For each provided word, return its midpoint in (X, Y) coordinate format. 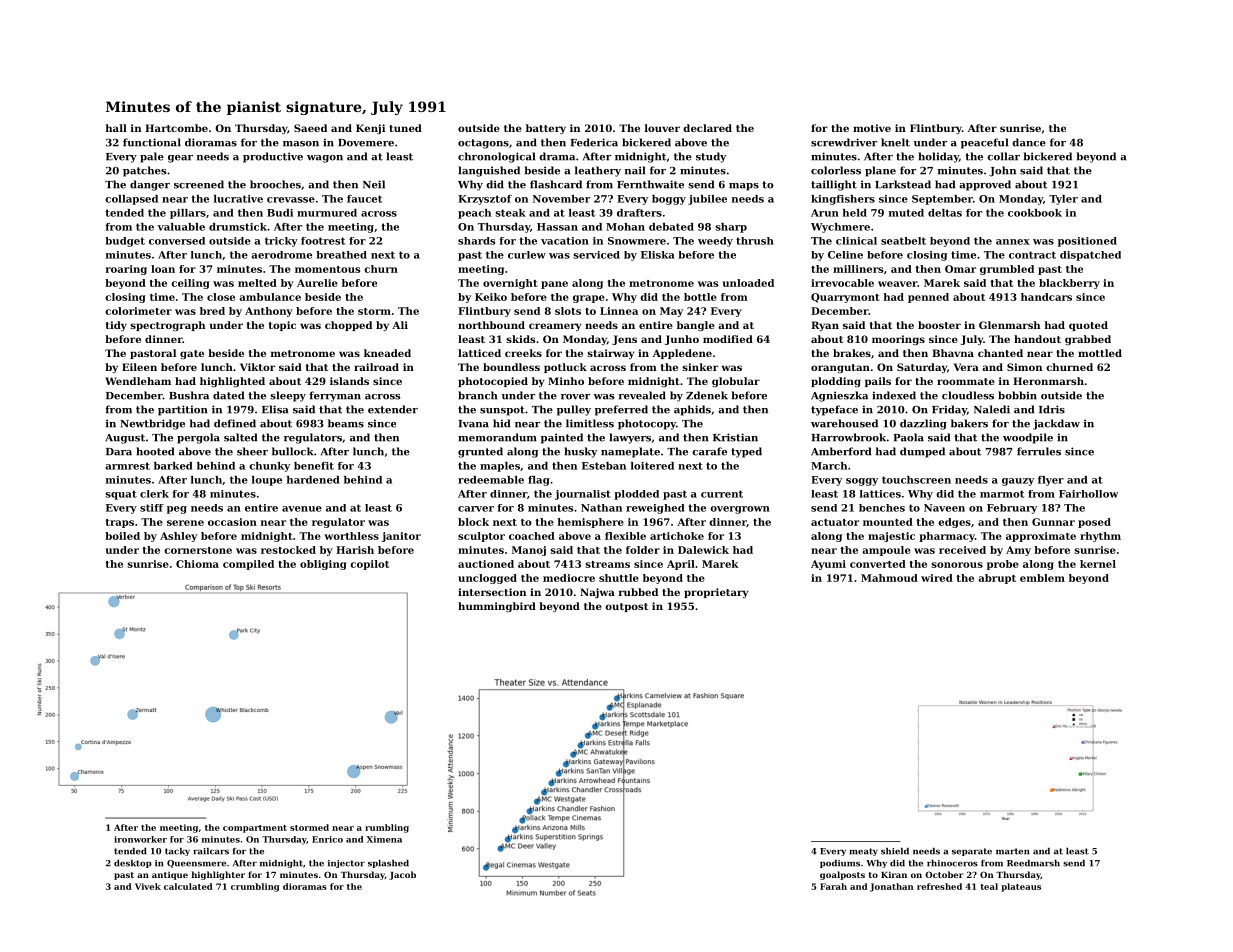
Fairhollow (1088, 494)
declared (707, 128)
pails (878, 382)
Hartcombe (176, 128)
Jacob (402, 875)
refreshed (939, 886)
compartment (255, 829)
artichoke (677, 536)
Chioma (197, 564)
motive (872, 128)
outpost (626, 607)
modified (728, 339)
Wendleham (138, 381)
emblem (1042, 578)
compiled (248, 565)
